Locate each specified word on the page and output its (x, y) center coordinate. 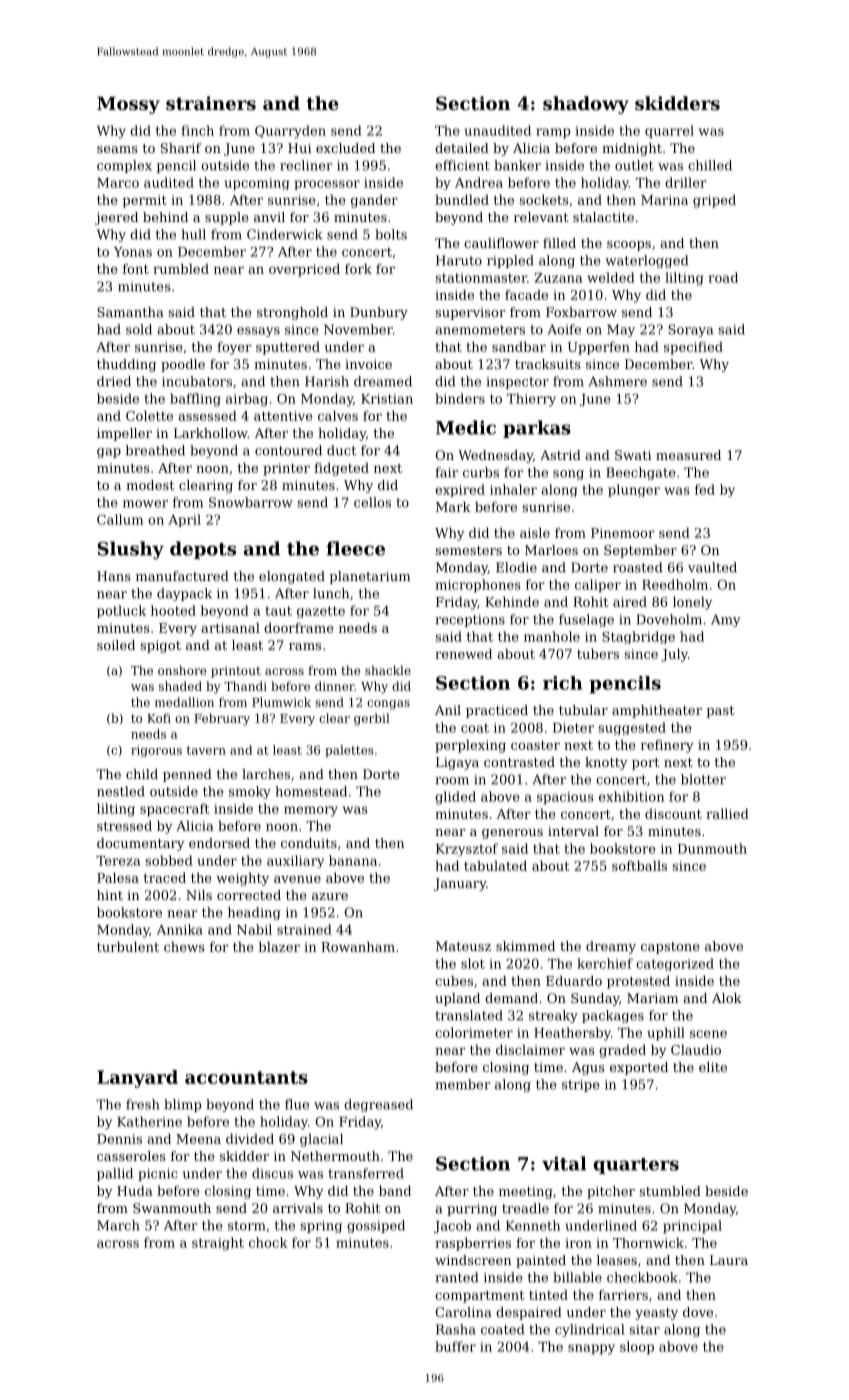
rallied (727, 813)
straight (218, 1244)
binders (460, 398)
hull (193, 234)
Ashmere (617, 381)
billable (577, 1277)
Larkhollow (211, 433)
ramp (553, 133)
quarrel (669, 132)
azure (330, 896)
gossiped (376, 1226)
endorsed (219, 843)
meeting (526, 1192)
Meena (198, 1139)
